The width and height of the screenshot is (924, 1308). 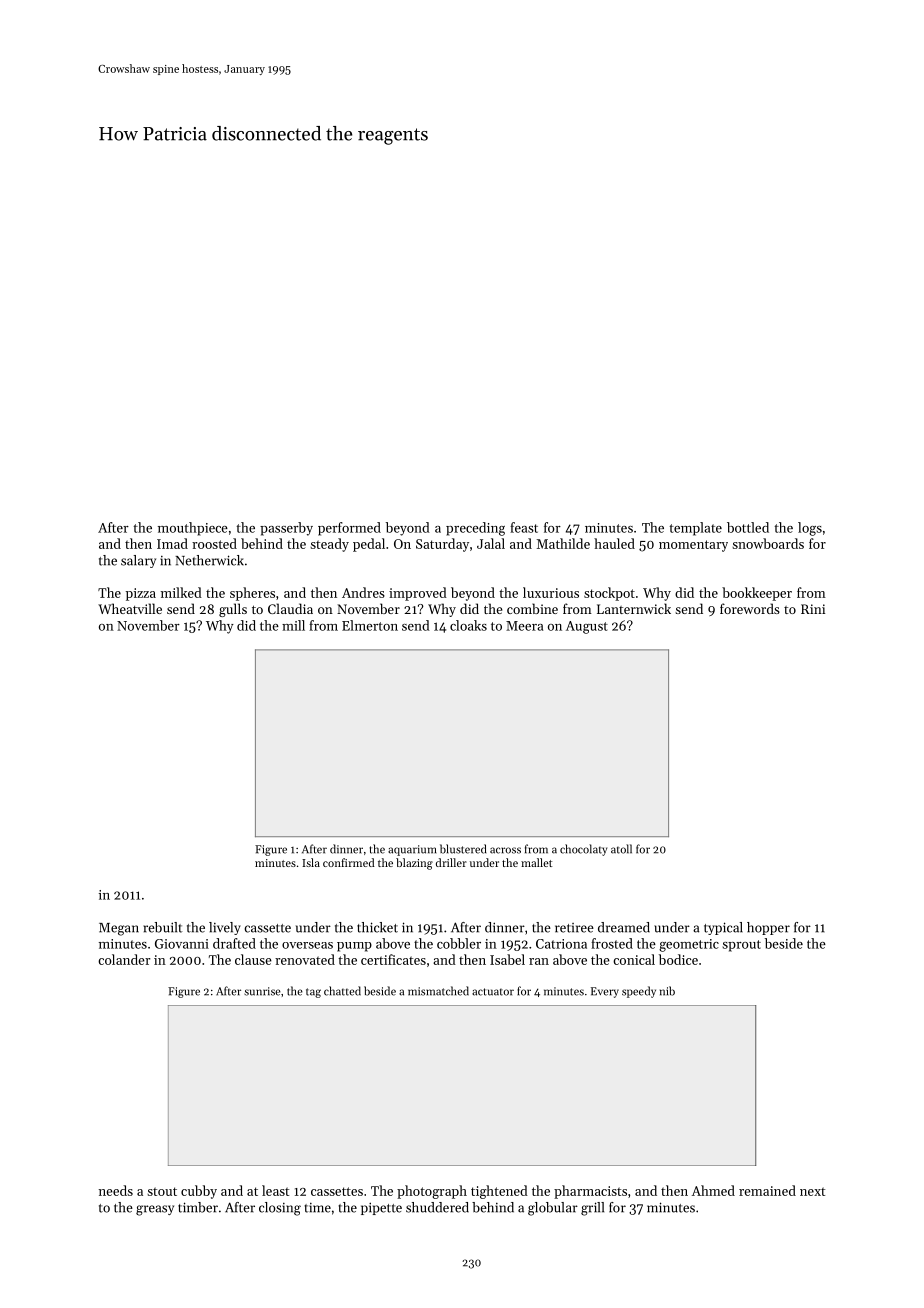 I want to click on hopper, so click(x=768, y=928).
